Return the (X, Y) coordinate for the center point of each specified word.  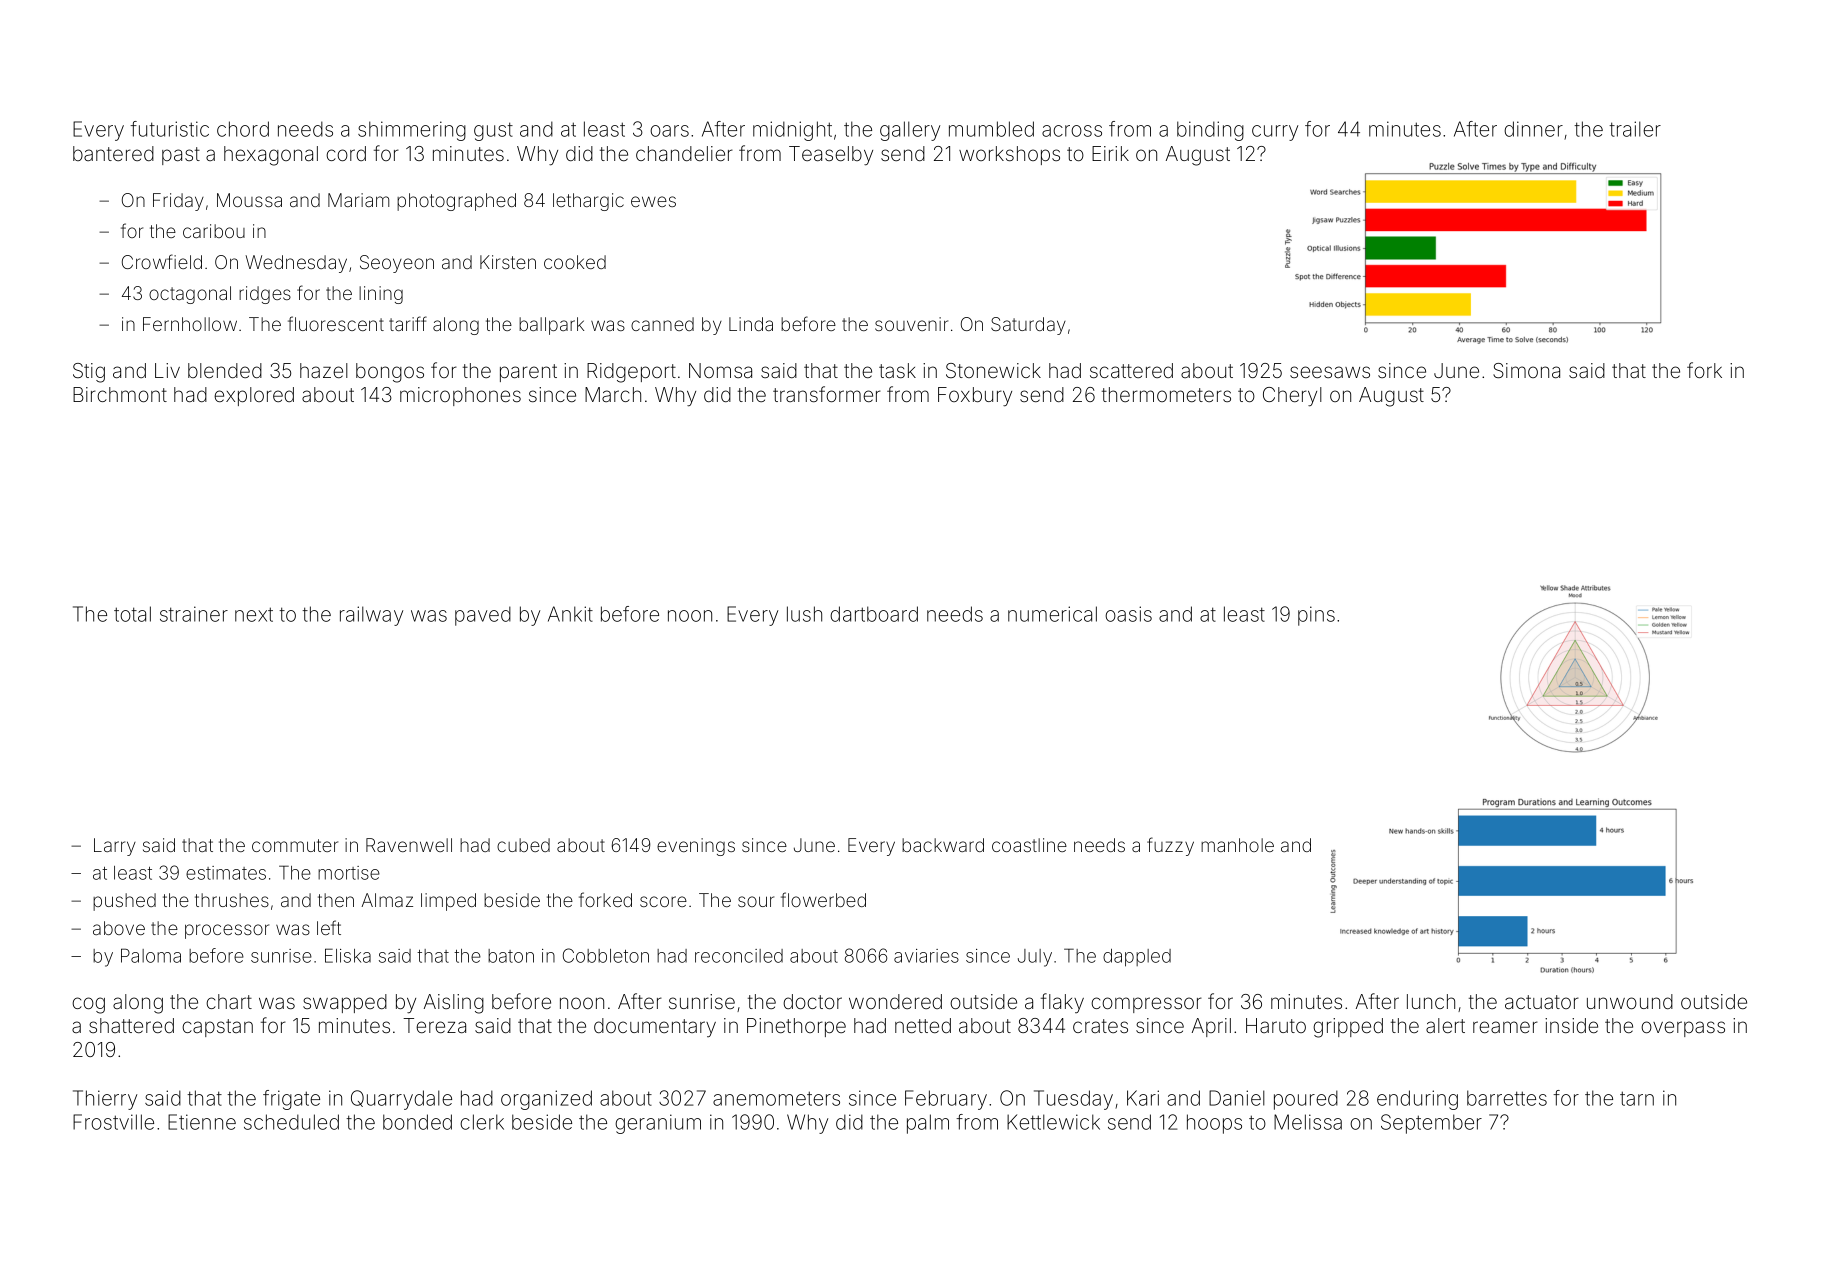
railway (371, 616)
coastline (1029, 845)
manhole (1237, 845)
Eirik (1110, 153)
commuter (295, 845)
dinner (1533, 129)
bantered (113, 153)
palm (928, 1124)
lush (804, 614)
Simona (1526, 370)
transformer (827, 394)
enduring (1417, 1100)
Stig (89, 373)
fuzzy (1170, 846)
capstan (217, 1028)
